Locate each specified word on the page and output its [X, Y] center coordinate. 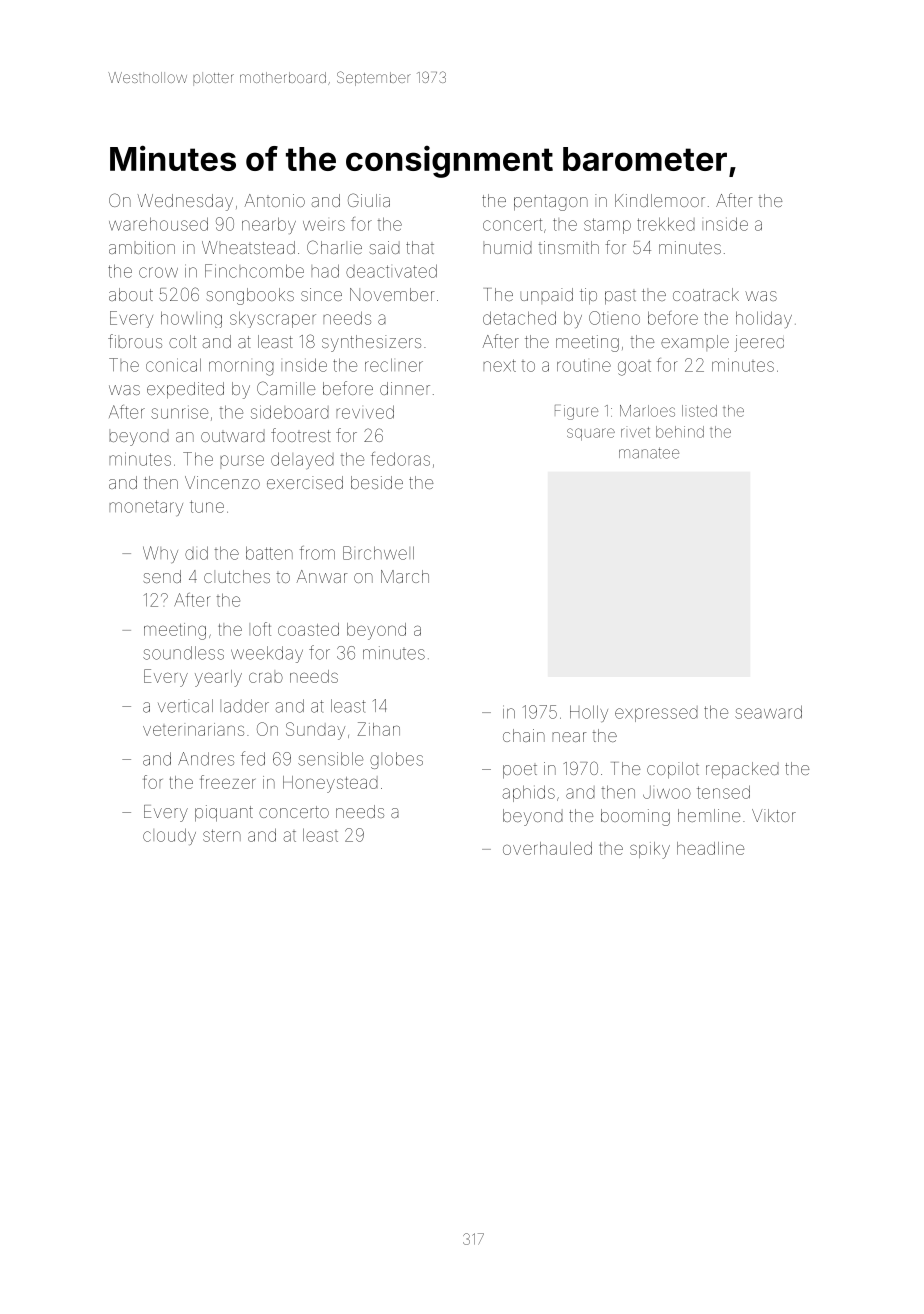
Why [160, 554]
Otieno [614, 318]
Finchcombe [254, 271]
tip [588, 296]
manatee [649, 453]
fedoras [400, 459]
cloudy [169, 836]
